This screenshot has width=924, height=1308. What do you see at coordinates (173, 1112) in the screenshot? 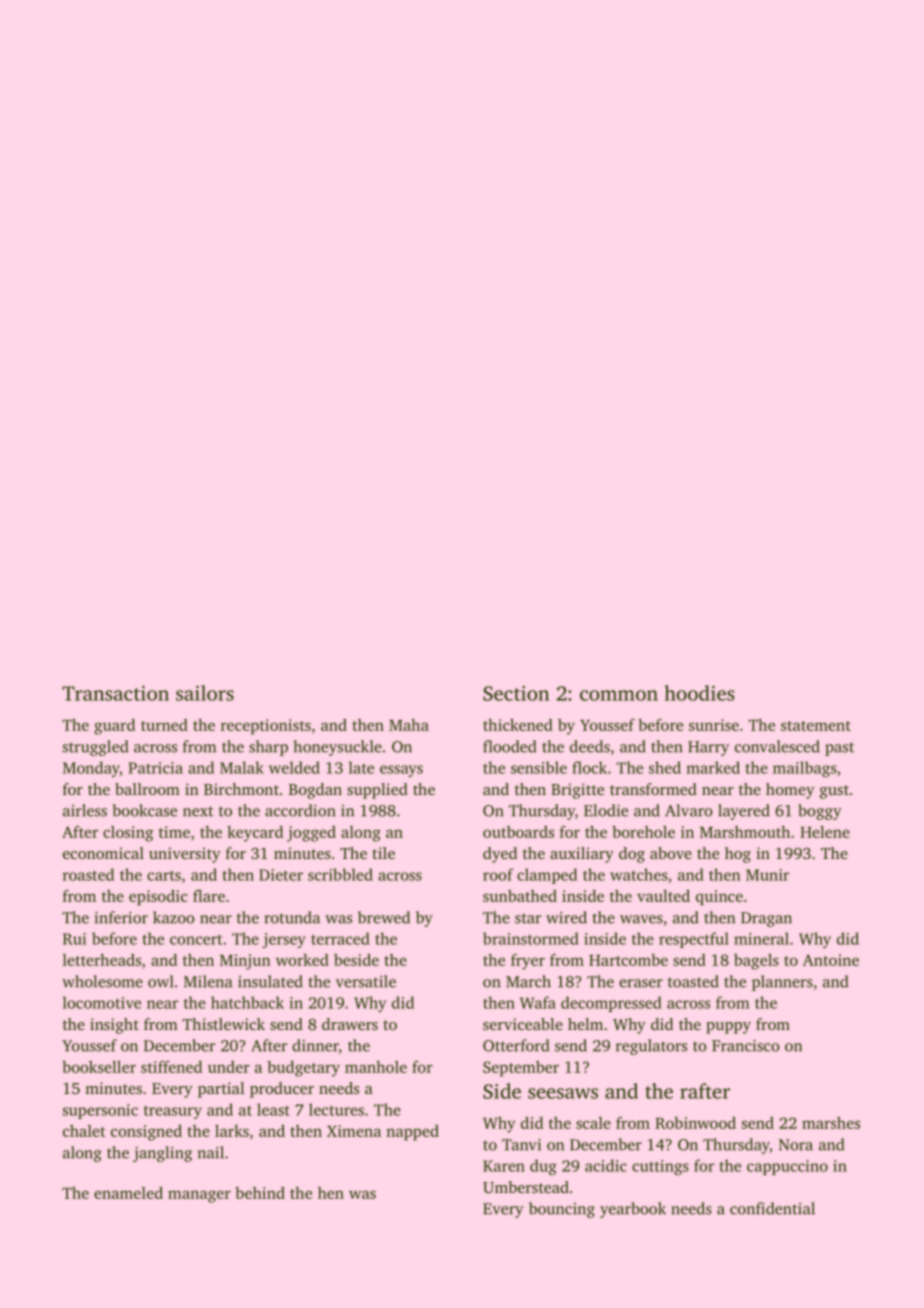
I see `treasury` at bounding box center [173, 1112].
